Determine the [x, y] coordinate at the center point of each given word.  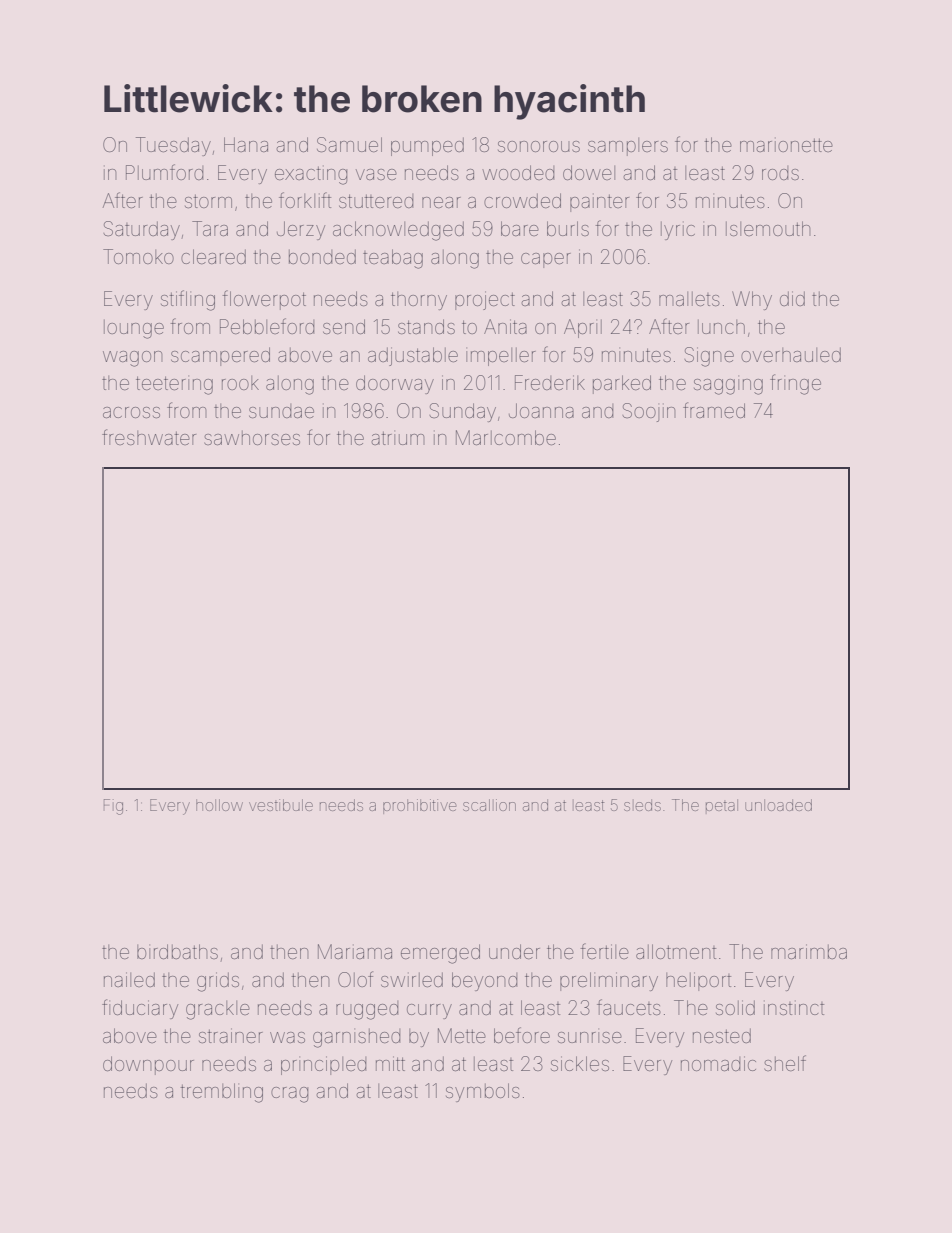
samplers [628, 147]
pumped [427, 146]
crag [289, 1095]
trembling [221, 1093]
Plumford [164, 172]
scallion [489, 805]
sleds [642, 805]
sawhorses [252, 438]
